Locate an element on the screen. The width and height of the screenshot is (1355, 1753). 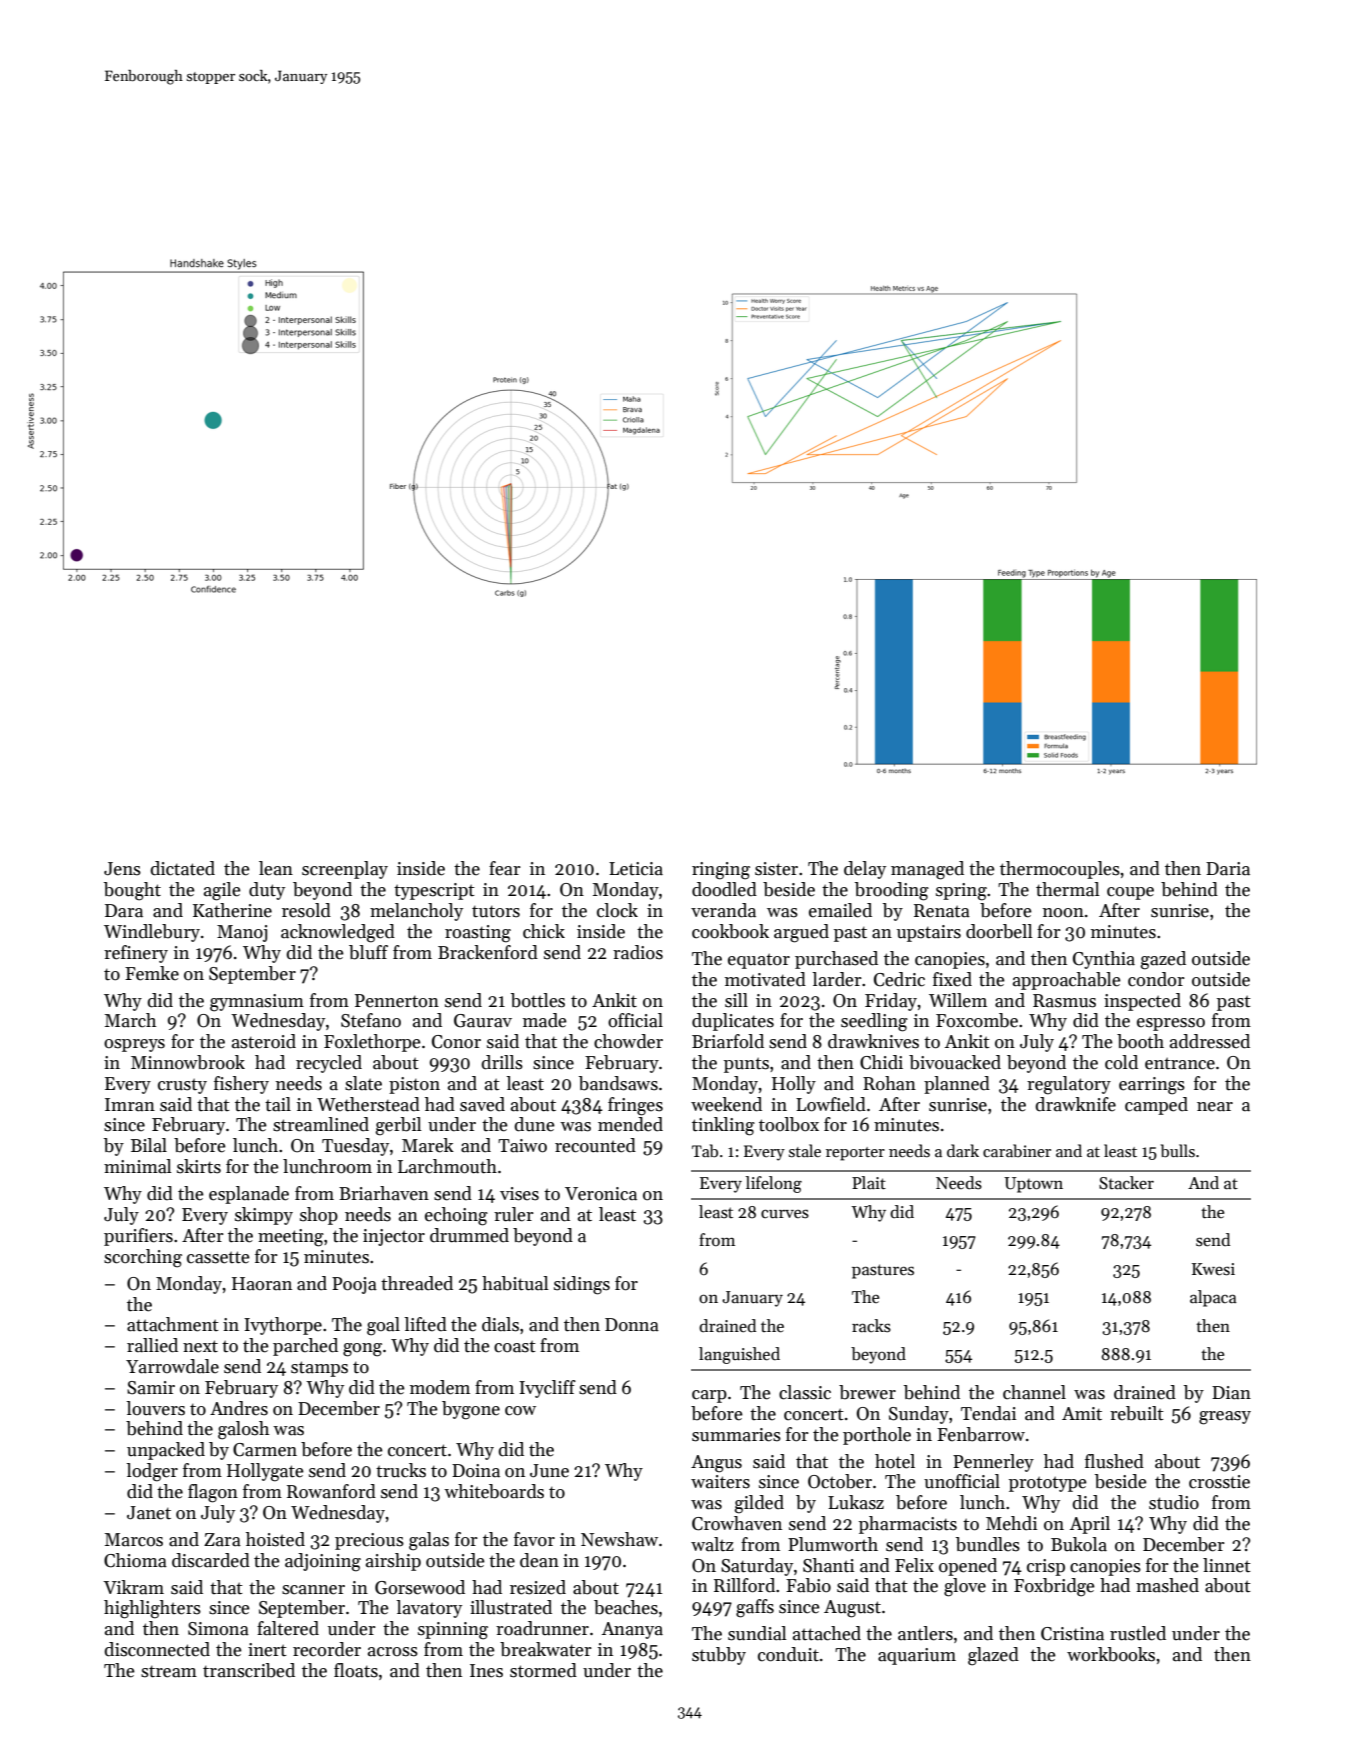
planned is located at coordinates (957, 1085).
